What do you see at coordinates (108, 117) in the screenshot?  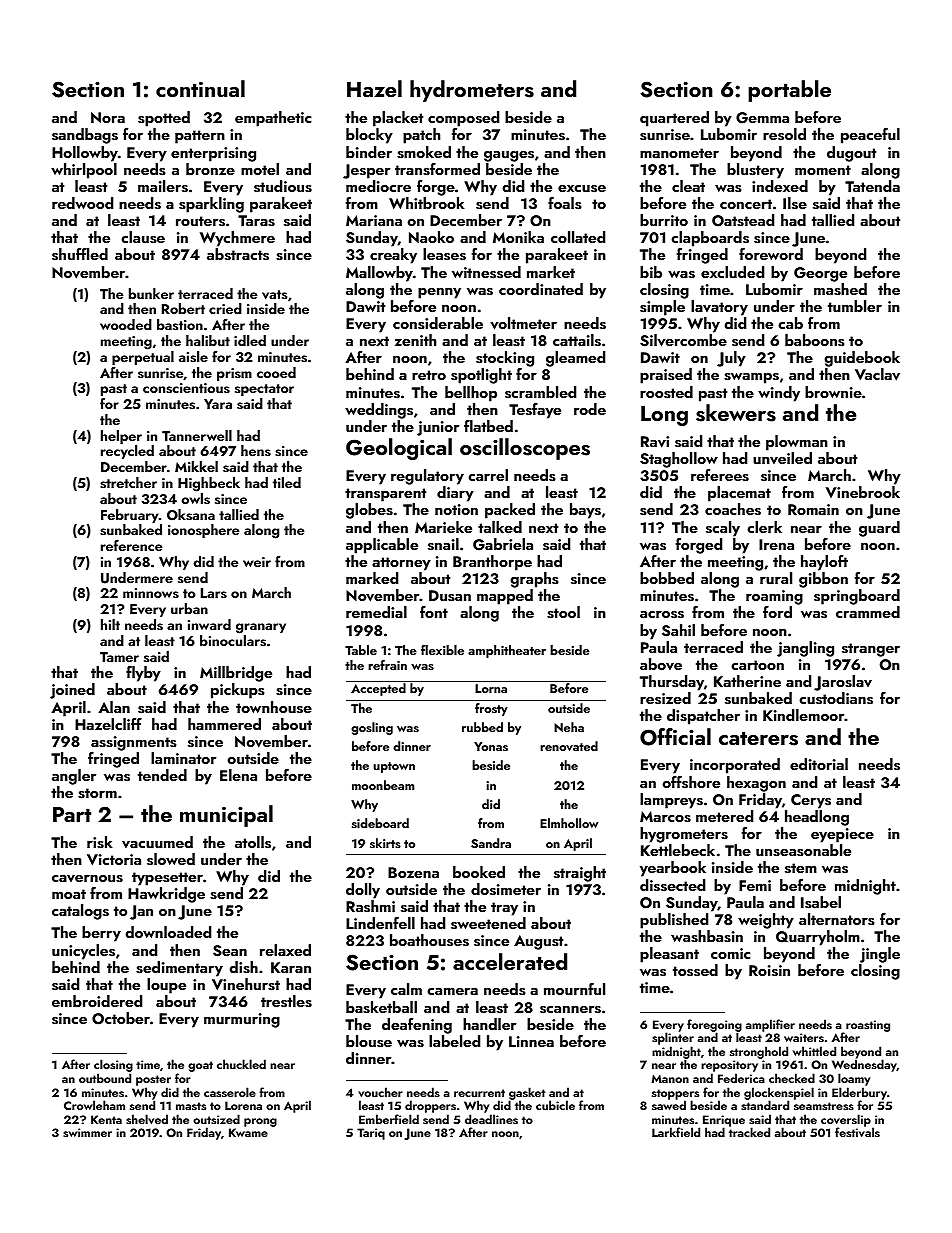 I see `Nora` at bounding box center [108, 117].
